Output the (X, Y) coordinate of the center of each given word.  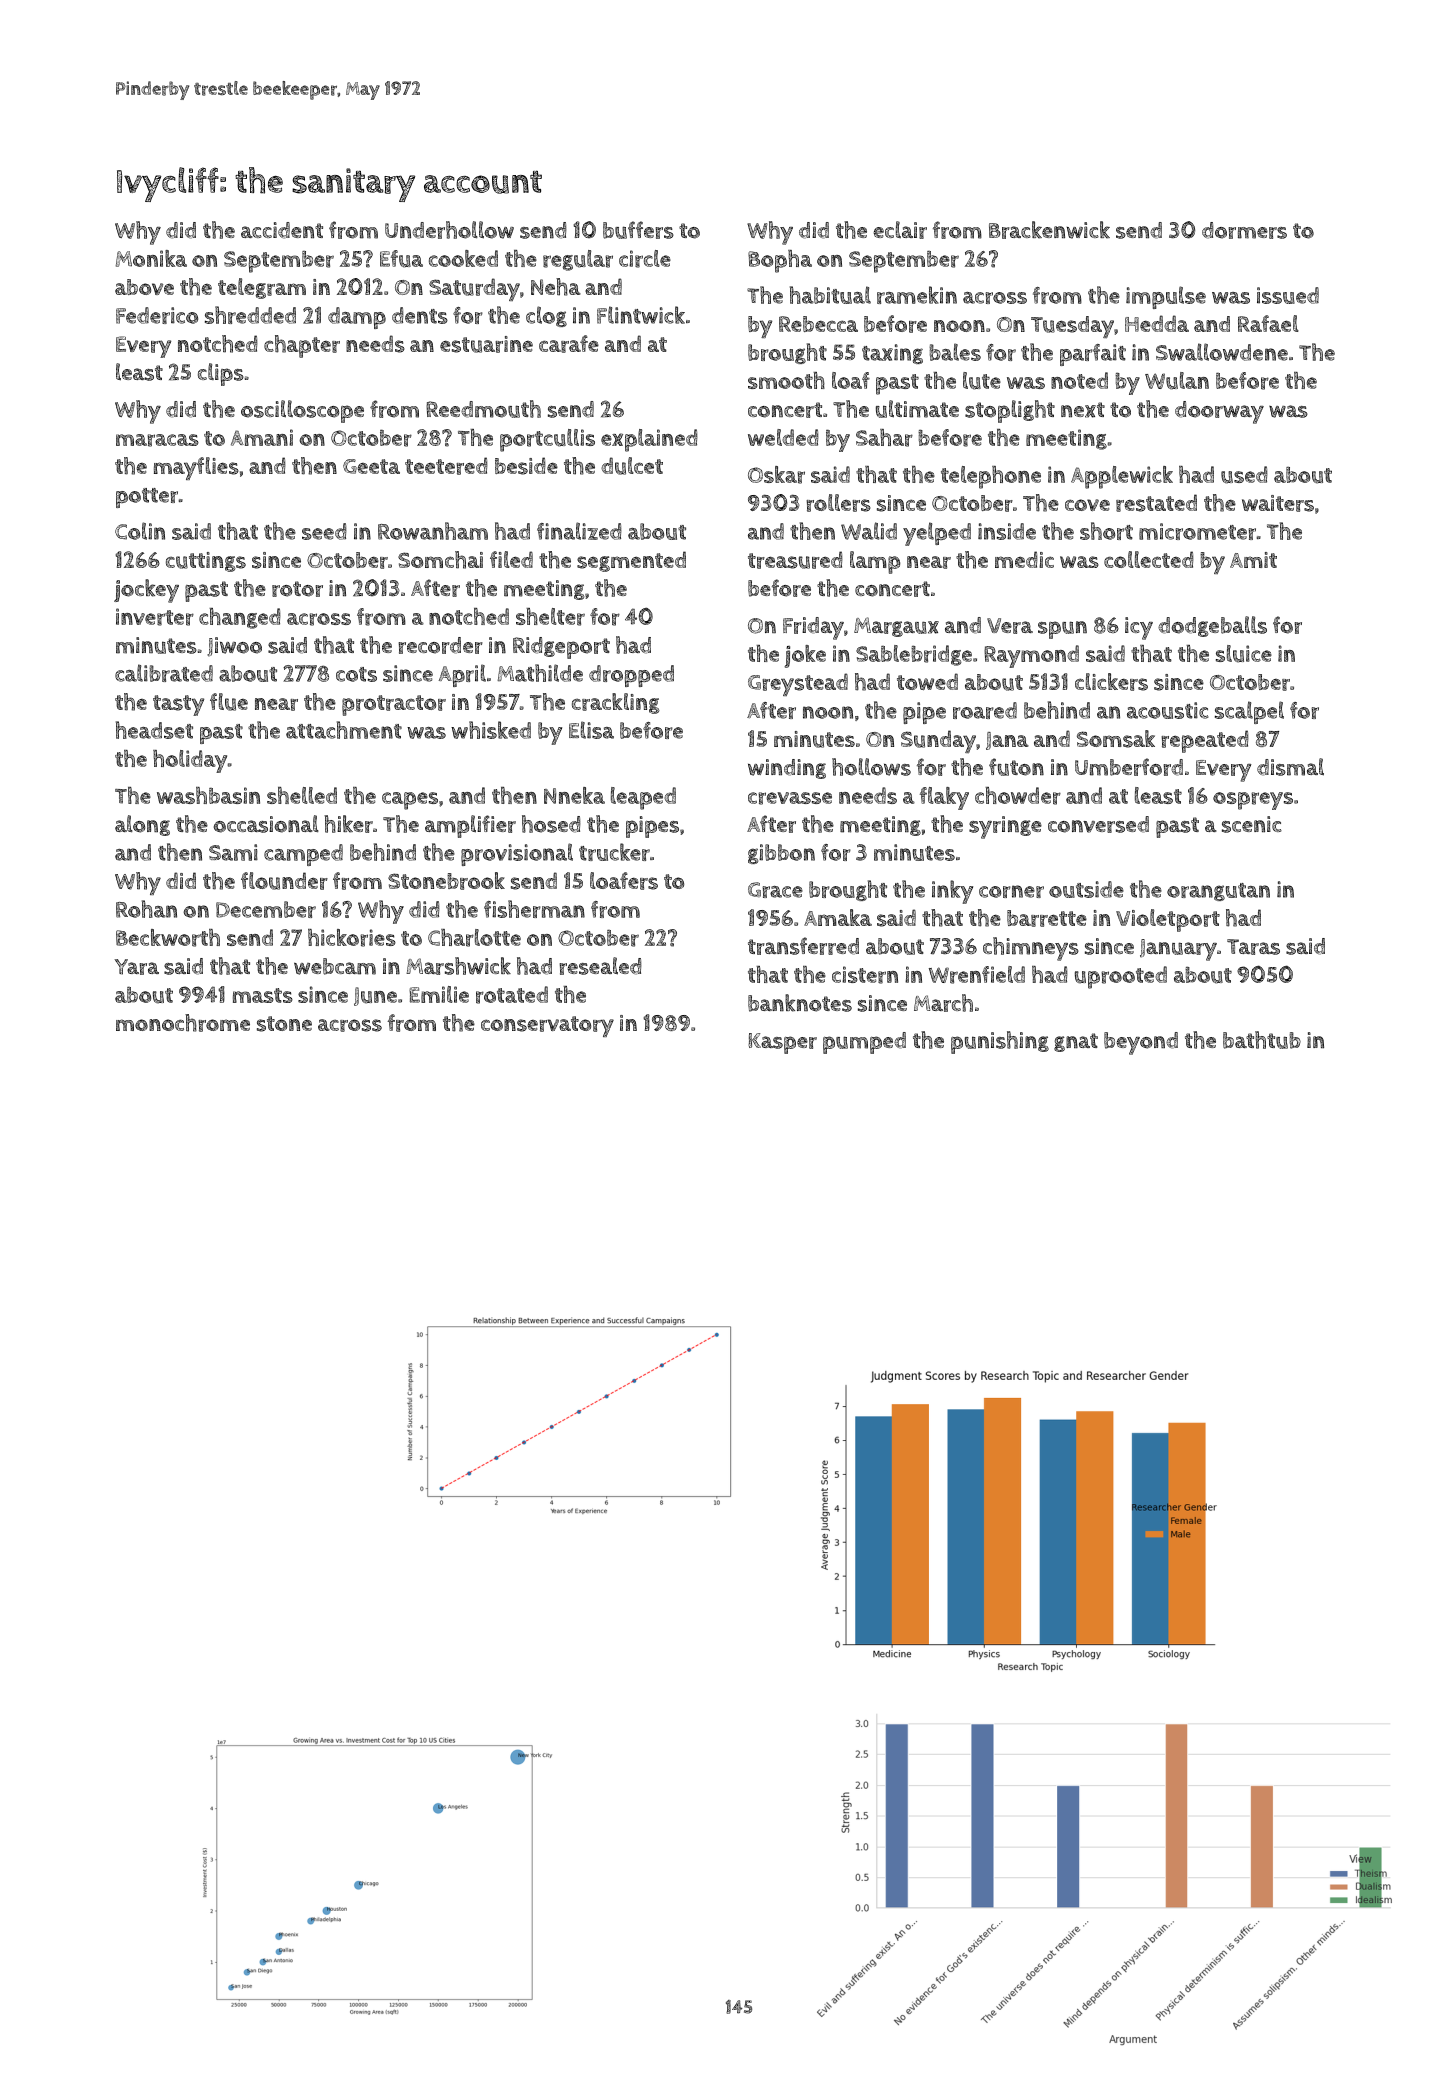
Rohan (146, 909)
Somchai (440, 560)
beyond (1141, 1043)
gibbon (781, 854)
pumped (864, 1043)
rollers (838, 503)
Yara (136, 967)
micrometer (1197, 531)
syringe (1005, 827)
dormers (1244, 230)
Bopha (780, 261)
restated (1156, 503)
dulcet (632, 466)
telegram (262, 288)
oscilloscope (302, 411)
